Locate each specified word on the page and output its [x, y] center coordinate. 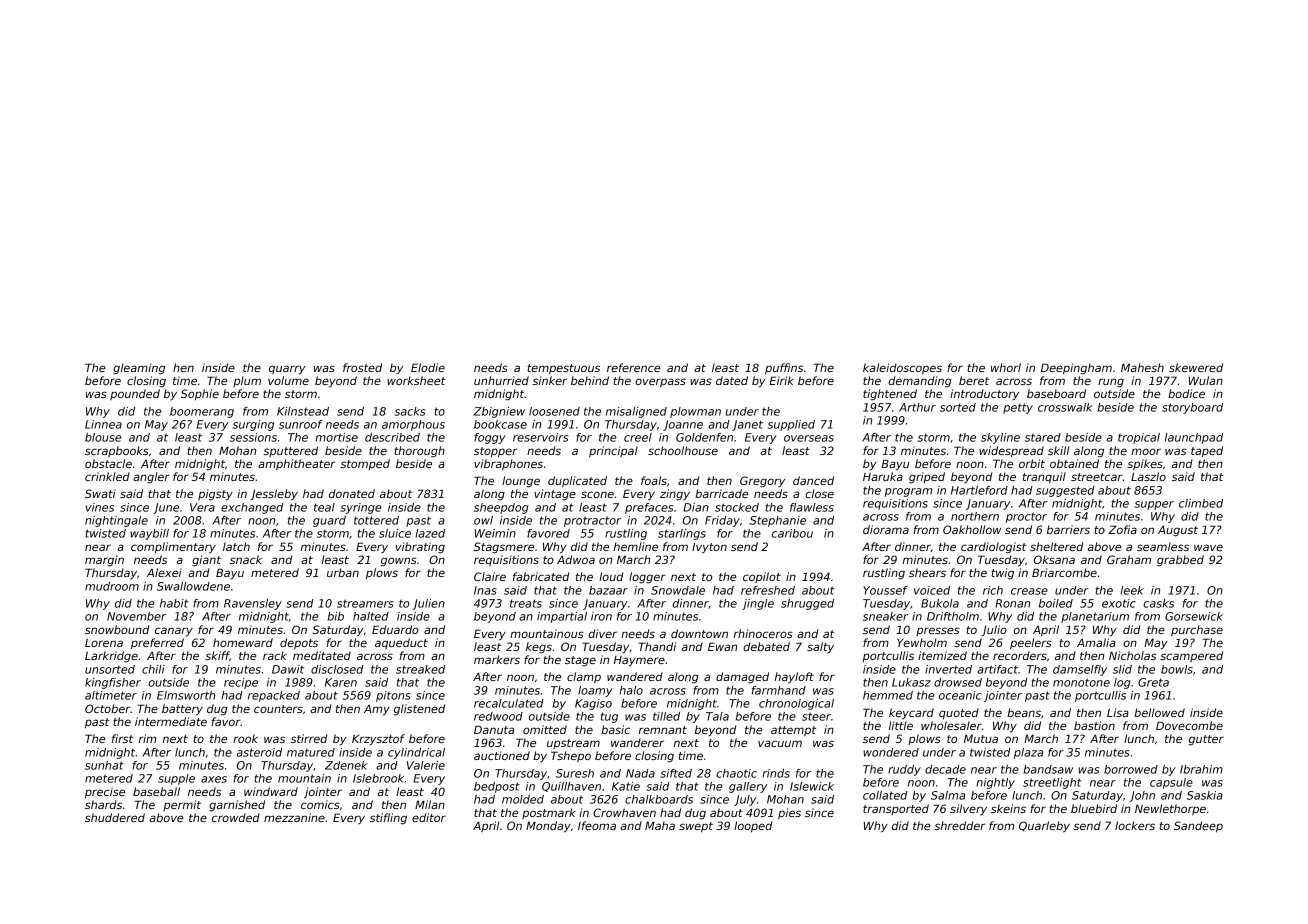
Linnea [103, 424]
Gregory [762, 482]
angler [151, 478]
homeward [243, 642]
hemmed [888, 695]
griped [927, 478]
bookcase [500, 424]
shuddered [115, 817]
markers [497, 659]
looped [753, 827]
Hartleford [979, 490]
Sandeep [1198, 827]
